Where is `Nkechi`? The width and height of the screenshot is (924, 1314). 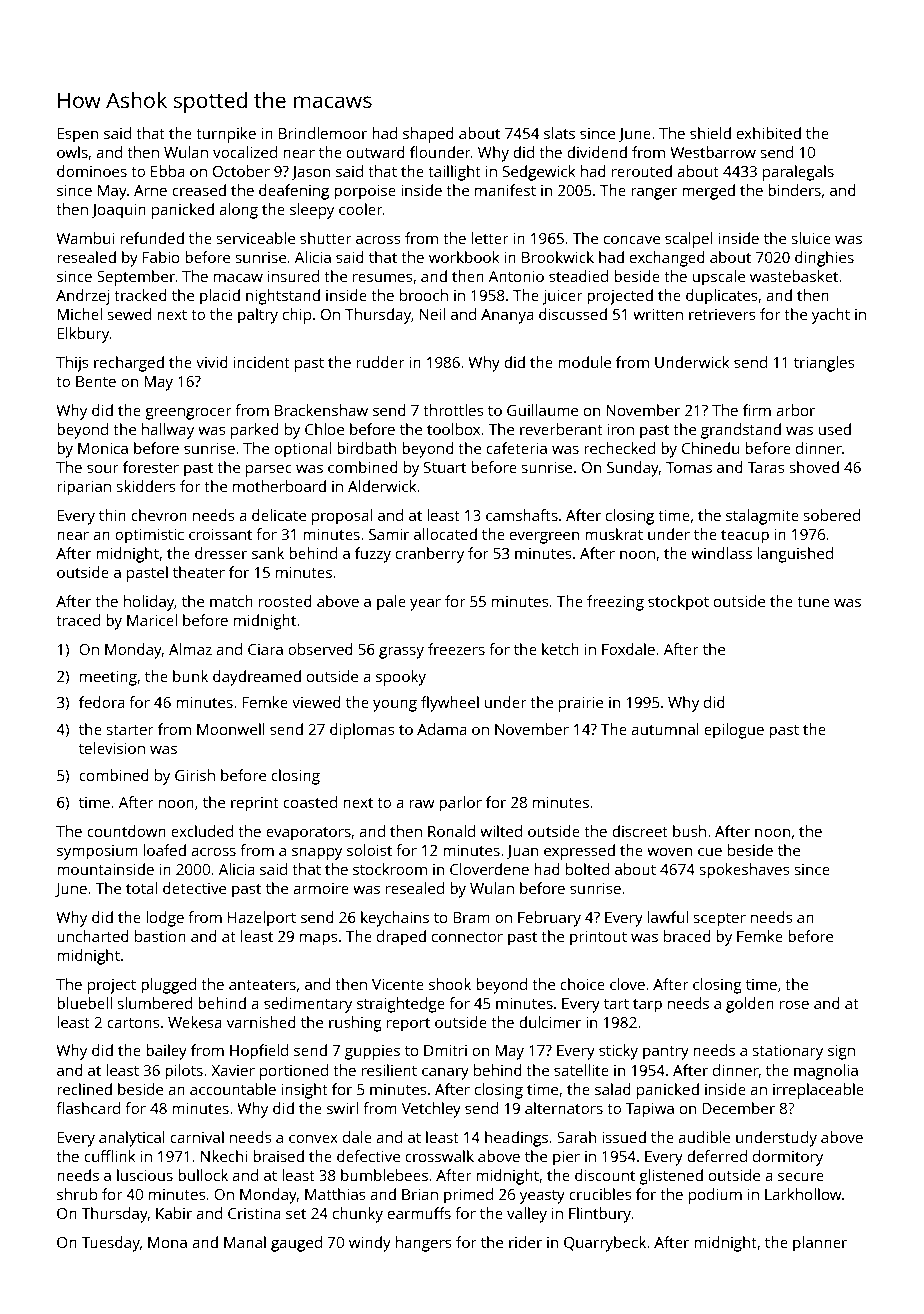 Nkechi is located at coordinates (224, 1156).
